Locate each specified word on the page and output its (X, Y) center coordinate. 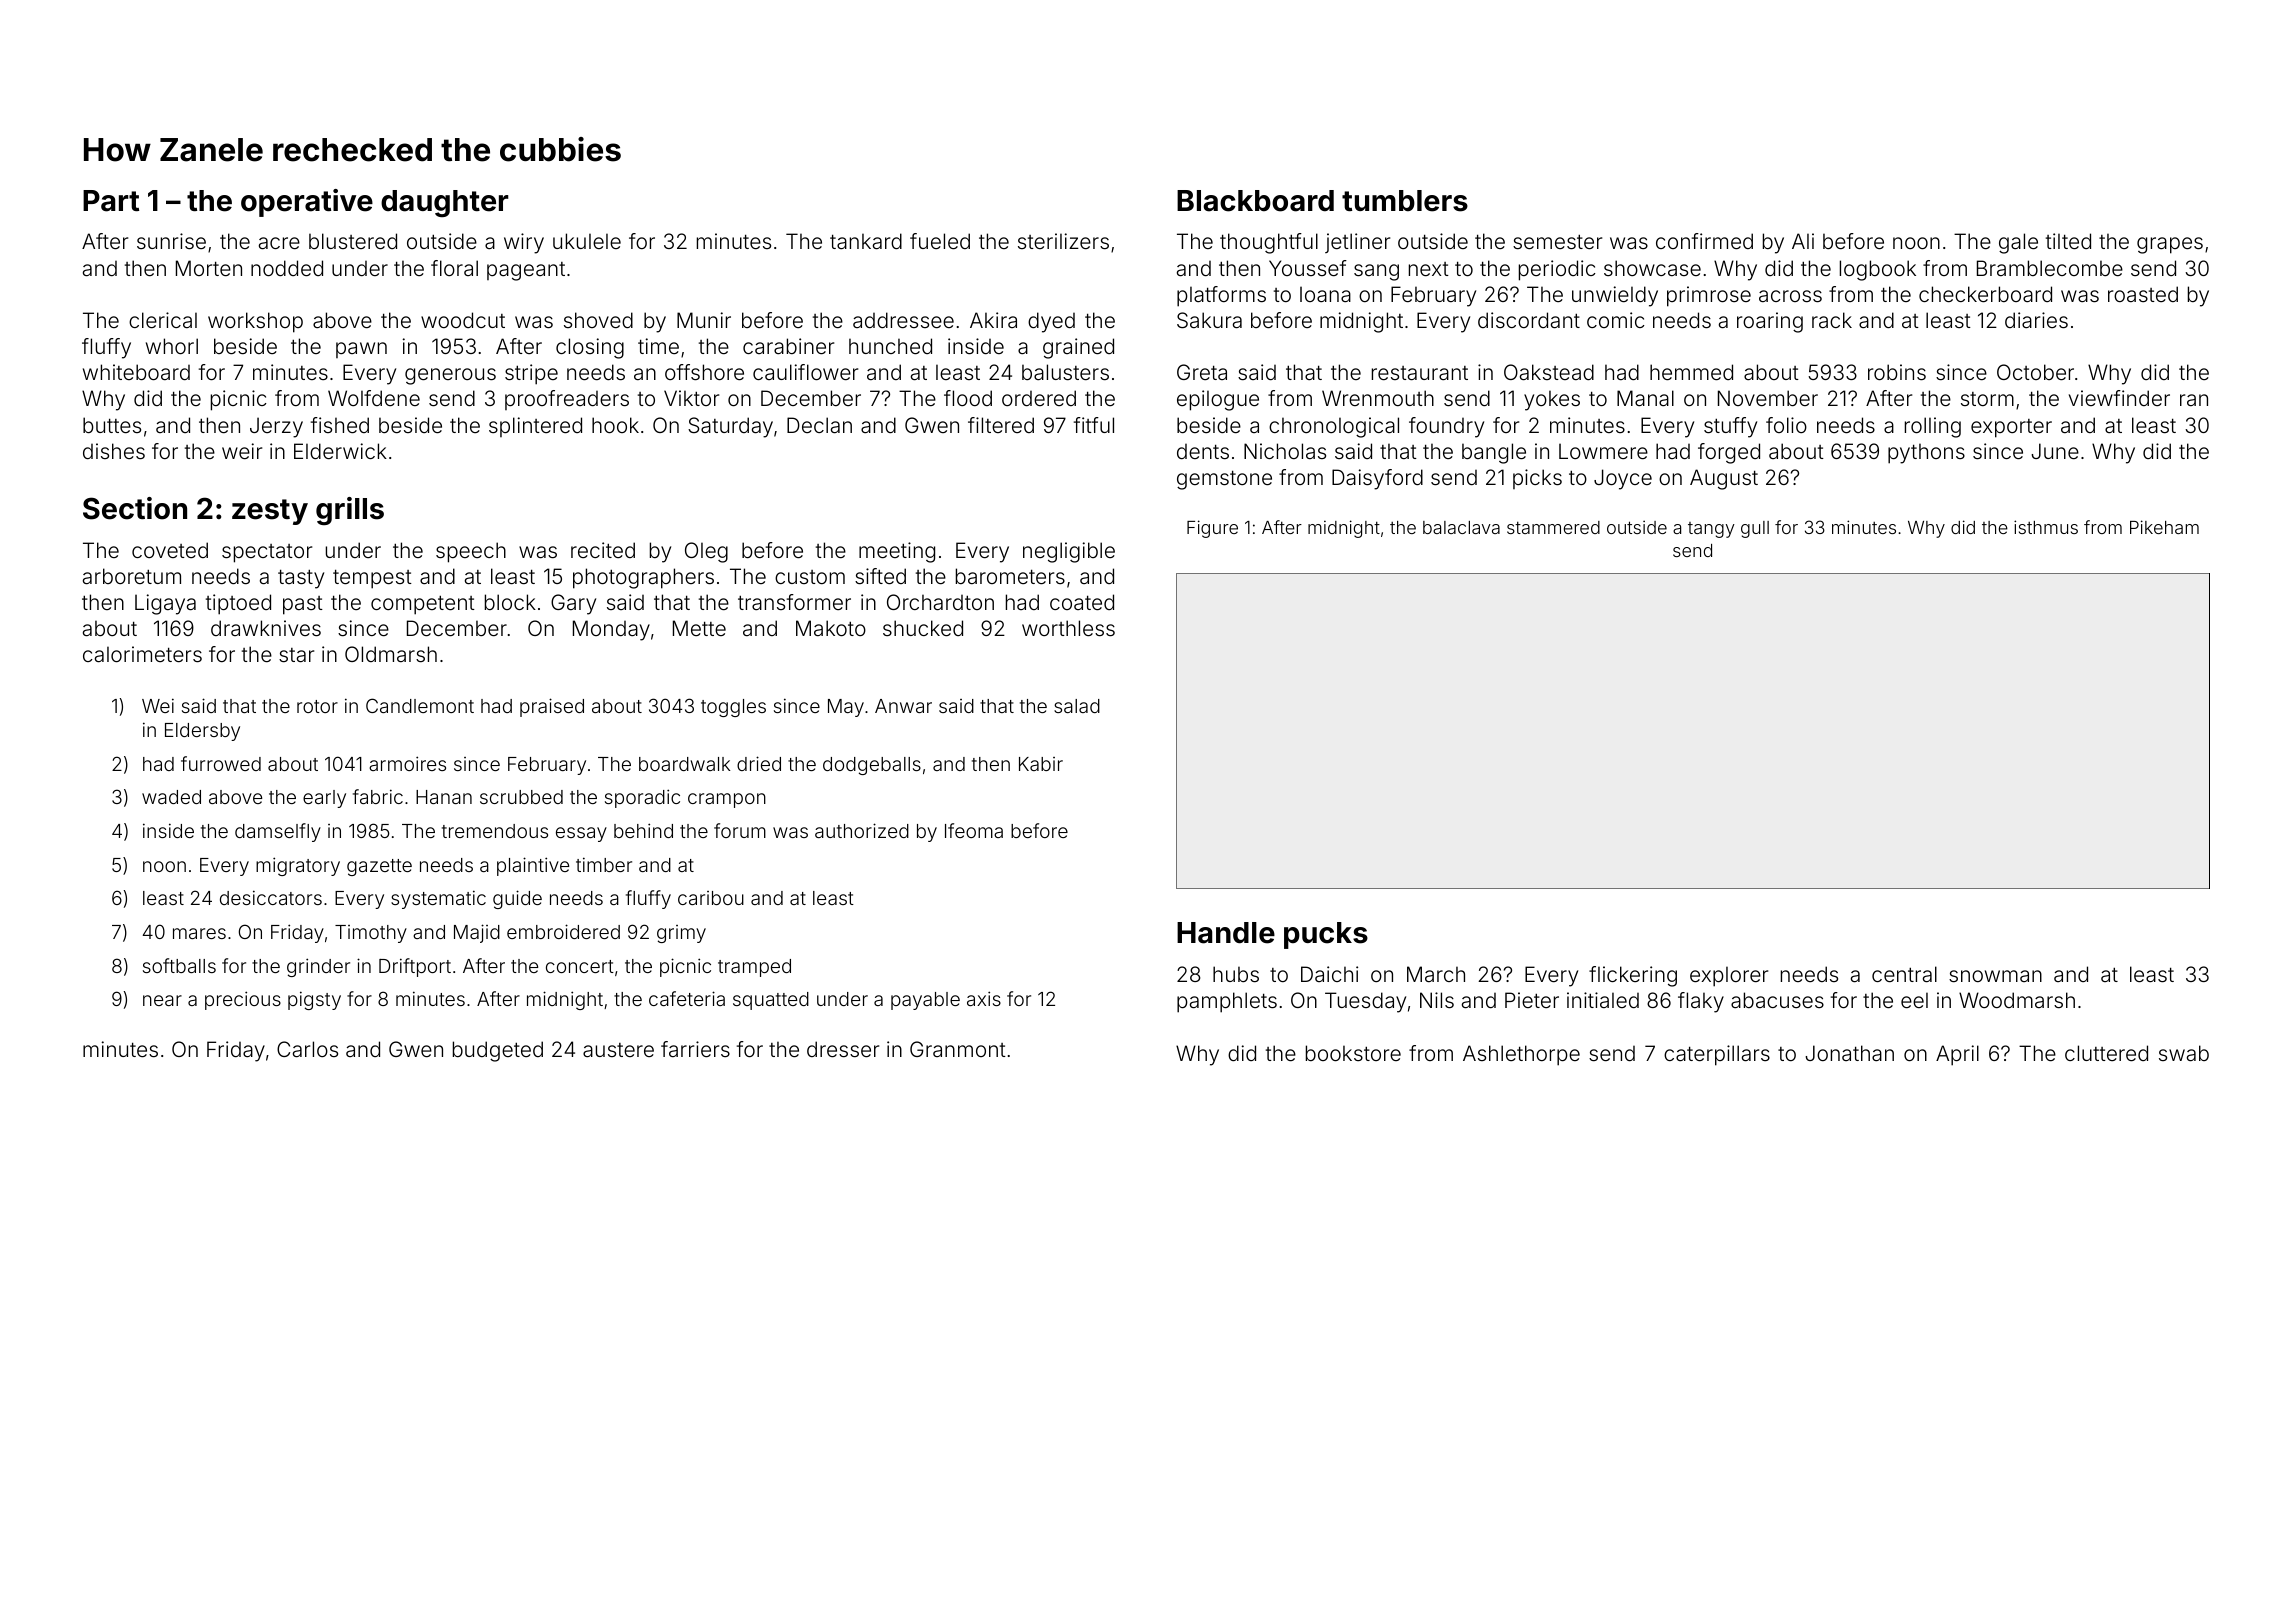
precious (243, 1000)
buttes (112, 425)
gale (2018, 243)
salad (1077, 706)
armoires (407, 763)
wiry (524, 243)
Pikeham (2164, 527)
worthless (1068, 628)
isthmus (2046, 527)
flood (968, 398)
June (2055, 451)
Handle (1226, 933)
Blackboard (1255, 201)
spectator (267, 553)
